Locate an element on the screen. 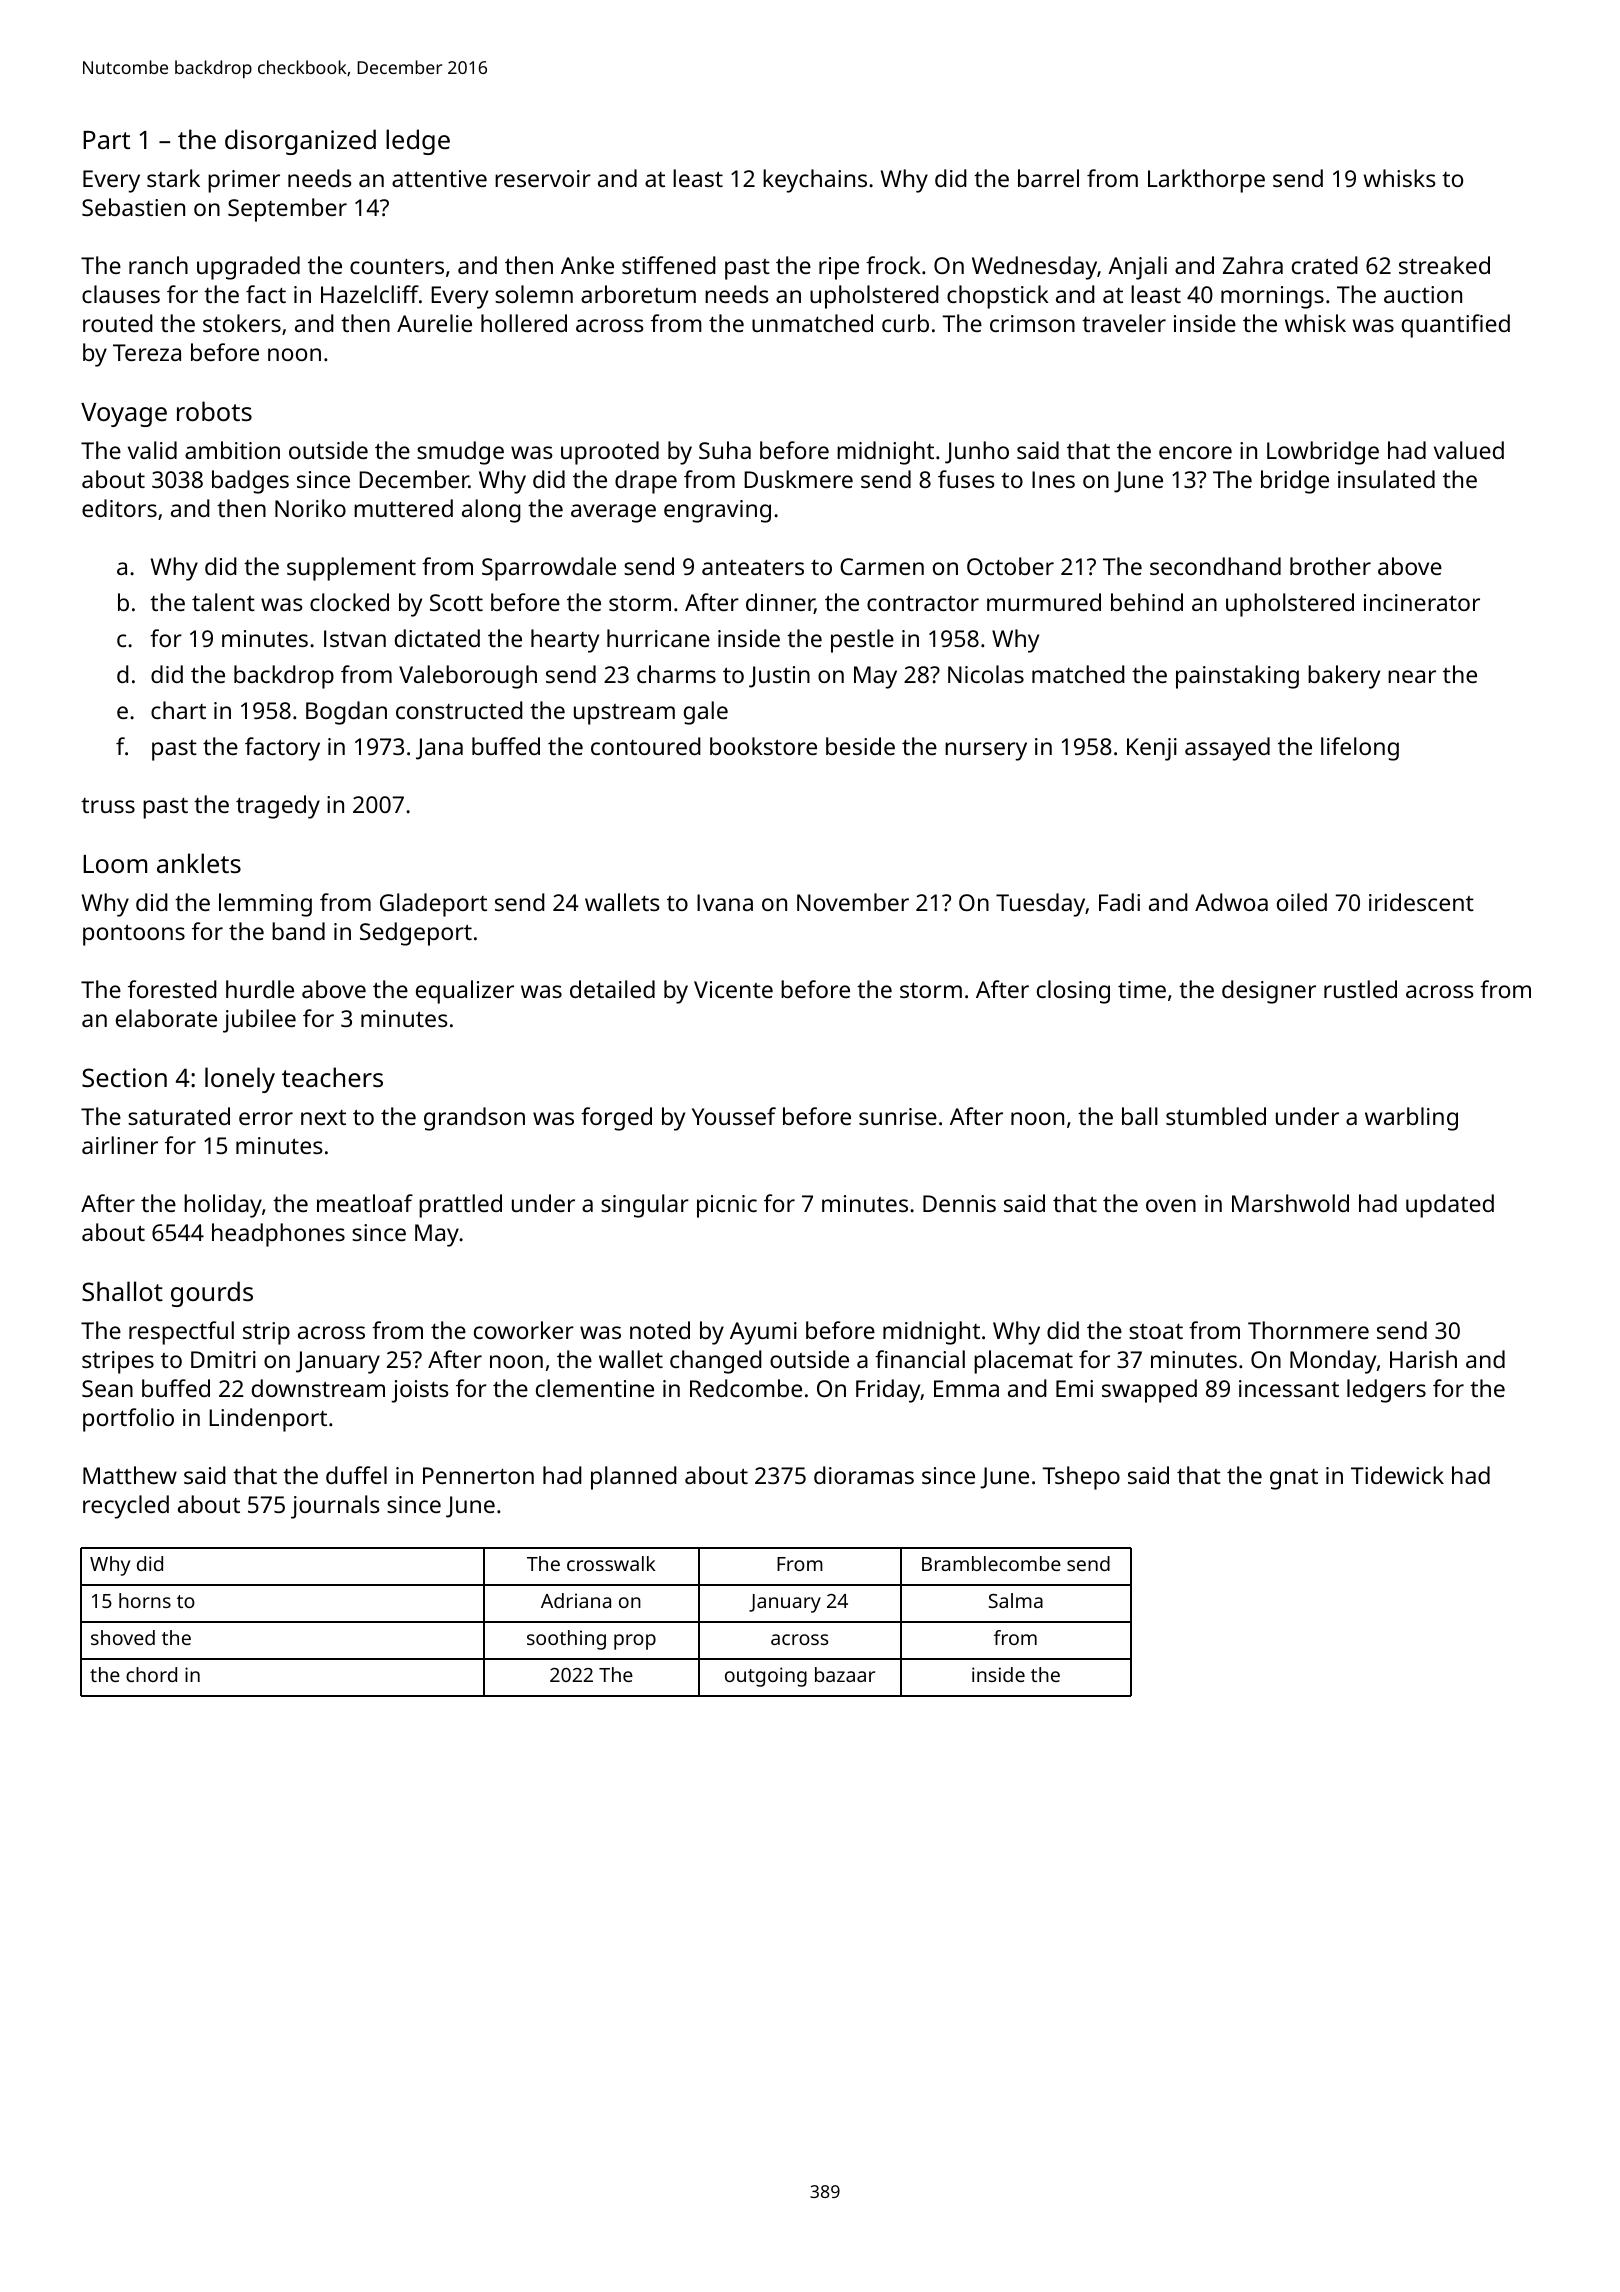 This screenshot has width=1620, height=2292. prop is located at coordinates (635, 1642).
